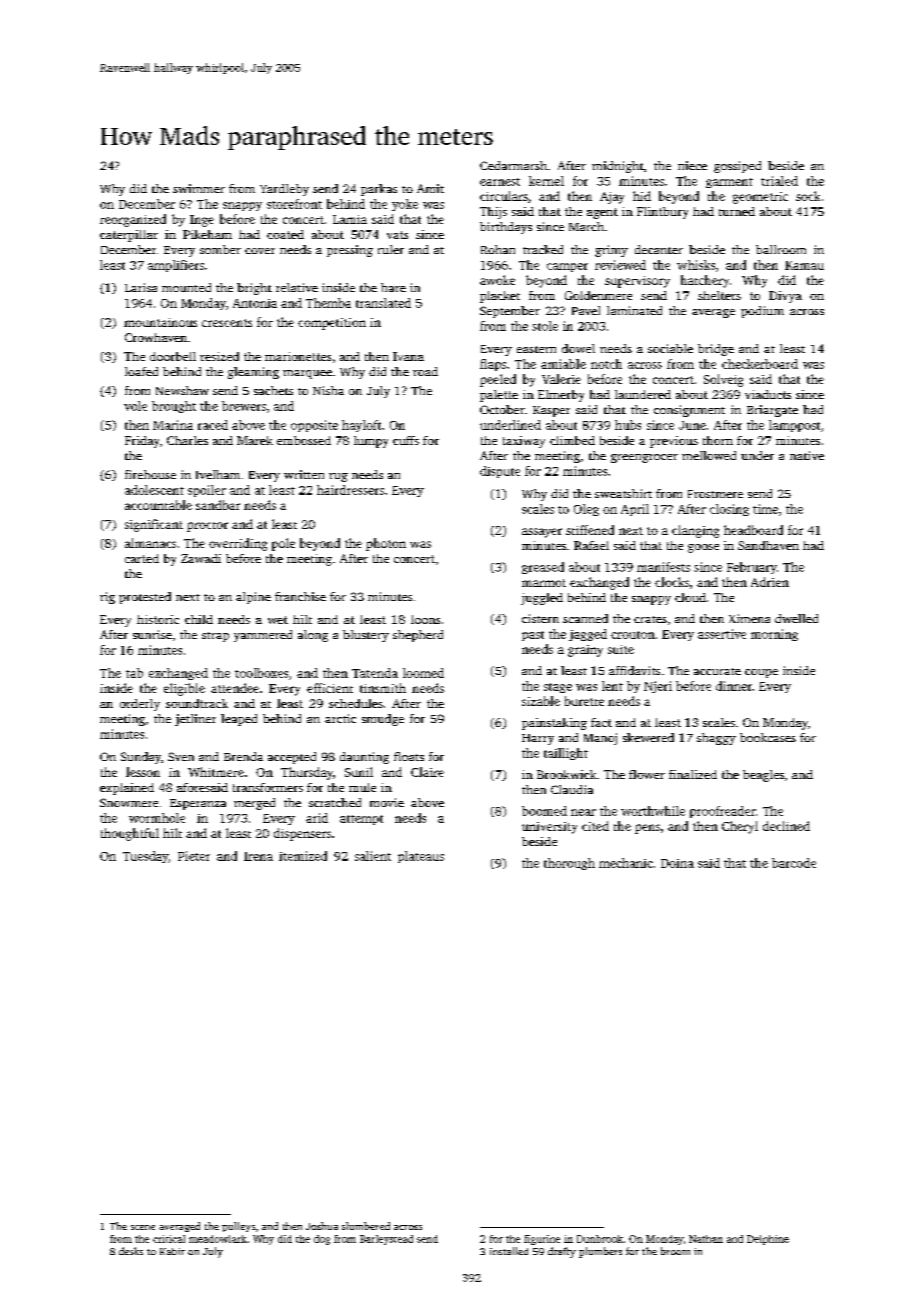 This screenshot has height=1308, width=924. I want to click on Irena, so click(258, 856).
